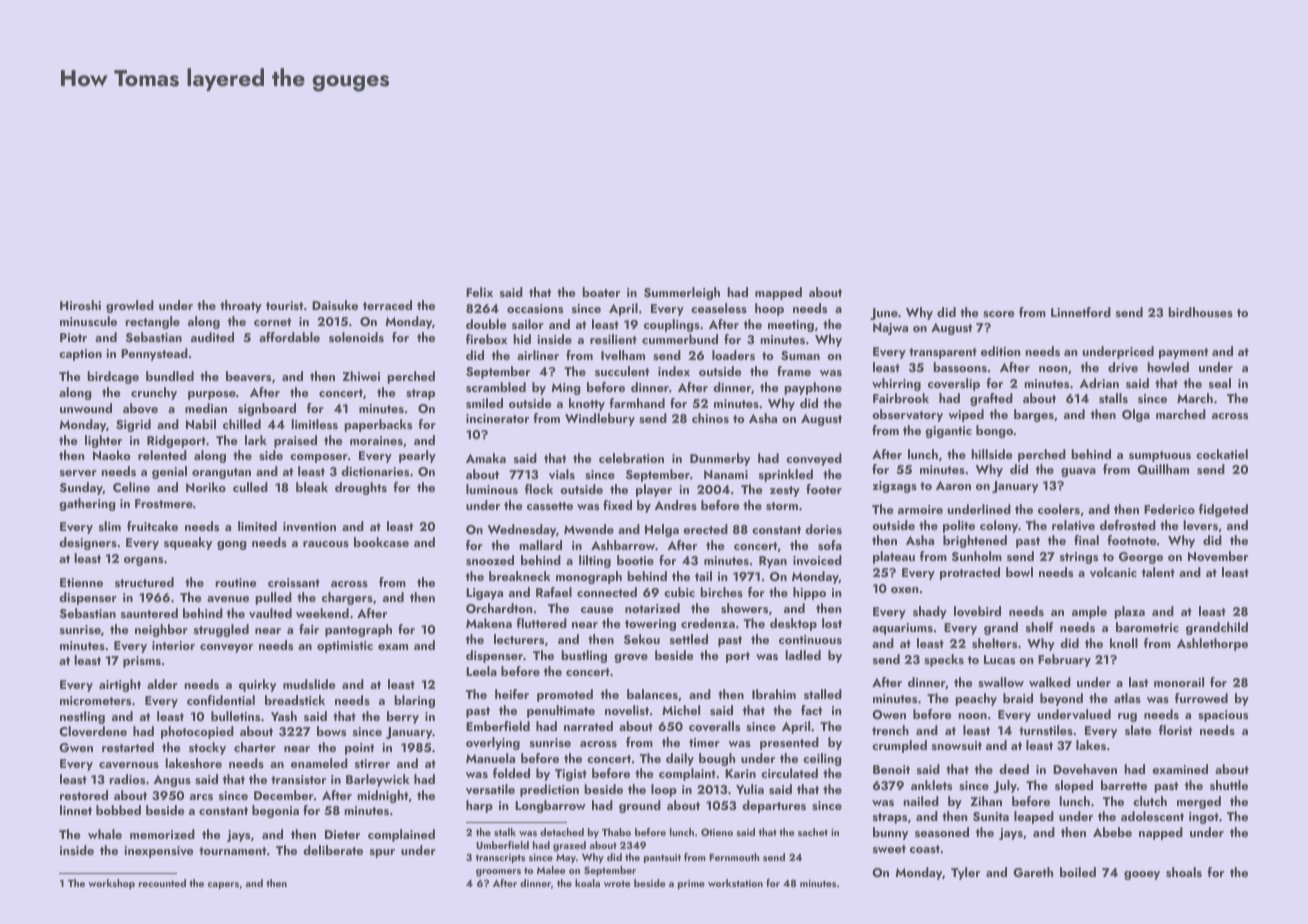  Describe the element at coordinates (519, 639) in the image. I see `lecturers` at that location.
